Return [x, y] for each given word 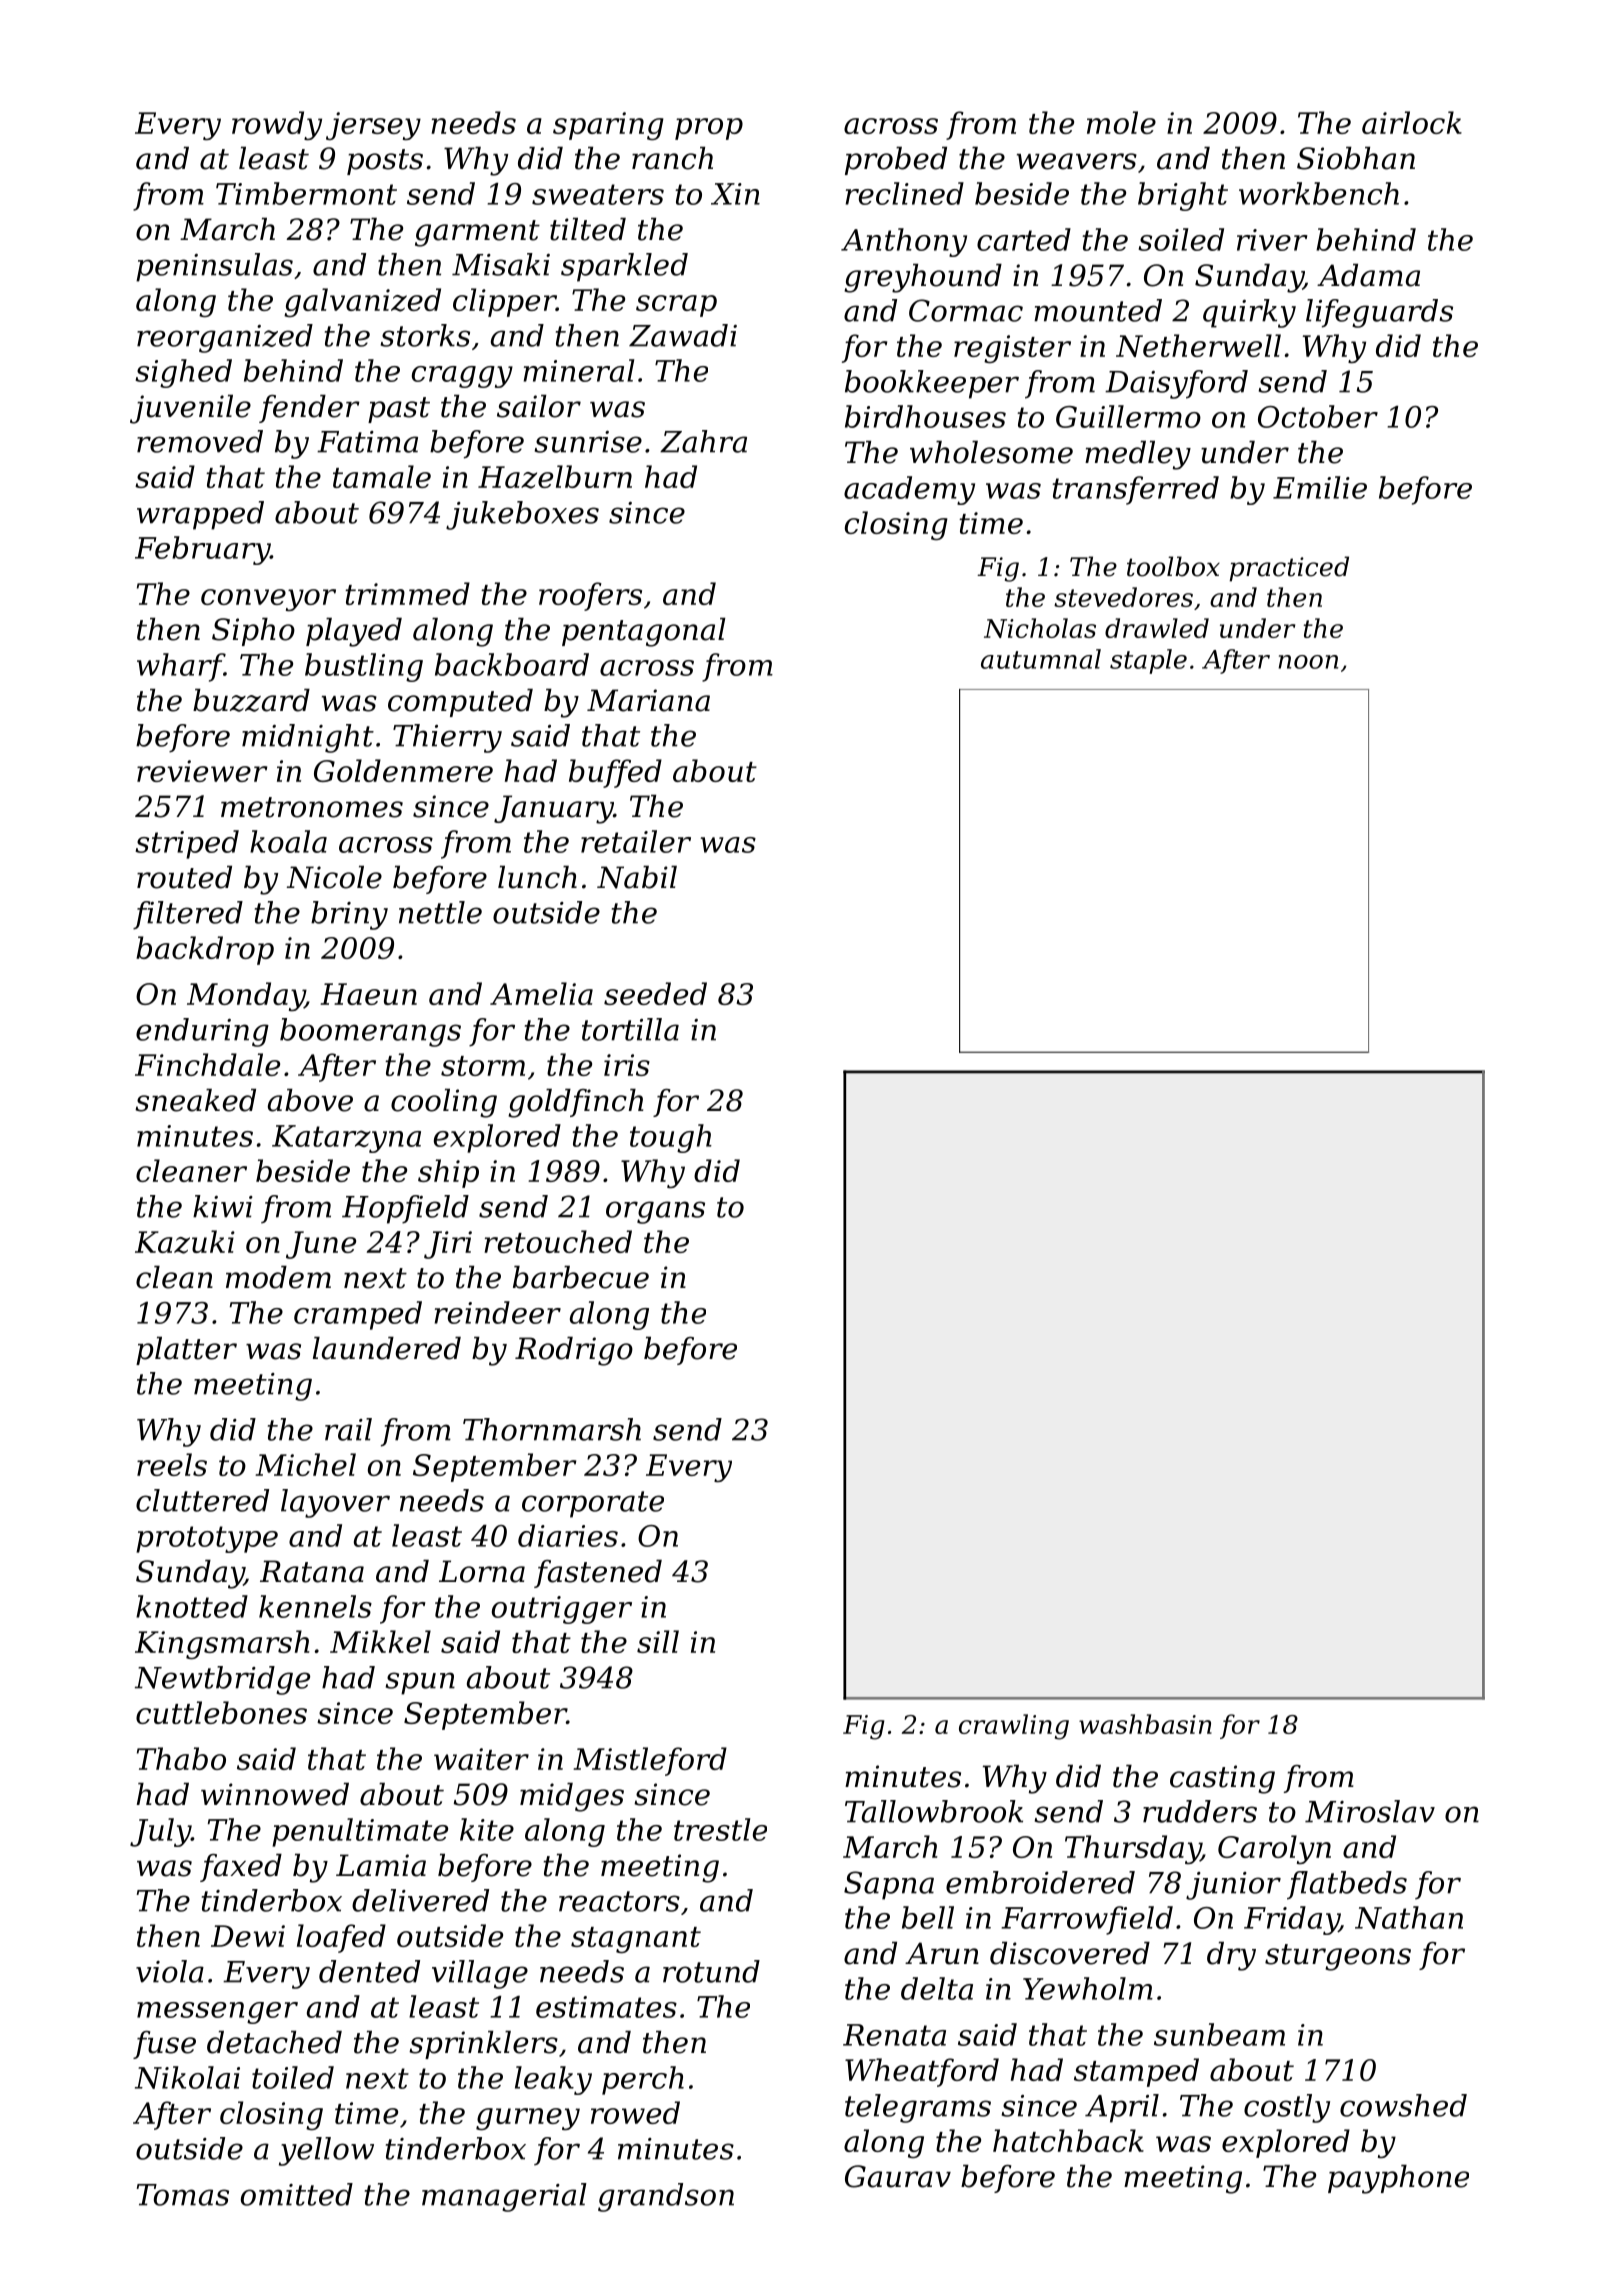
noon [1308, 662]
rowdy [277, 125]
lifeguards [1379, 313]
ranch [672, 158]
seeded [655, 993]
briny [349, 915]
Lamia [381, 1865]
